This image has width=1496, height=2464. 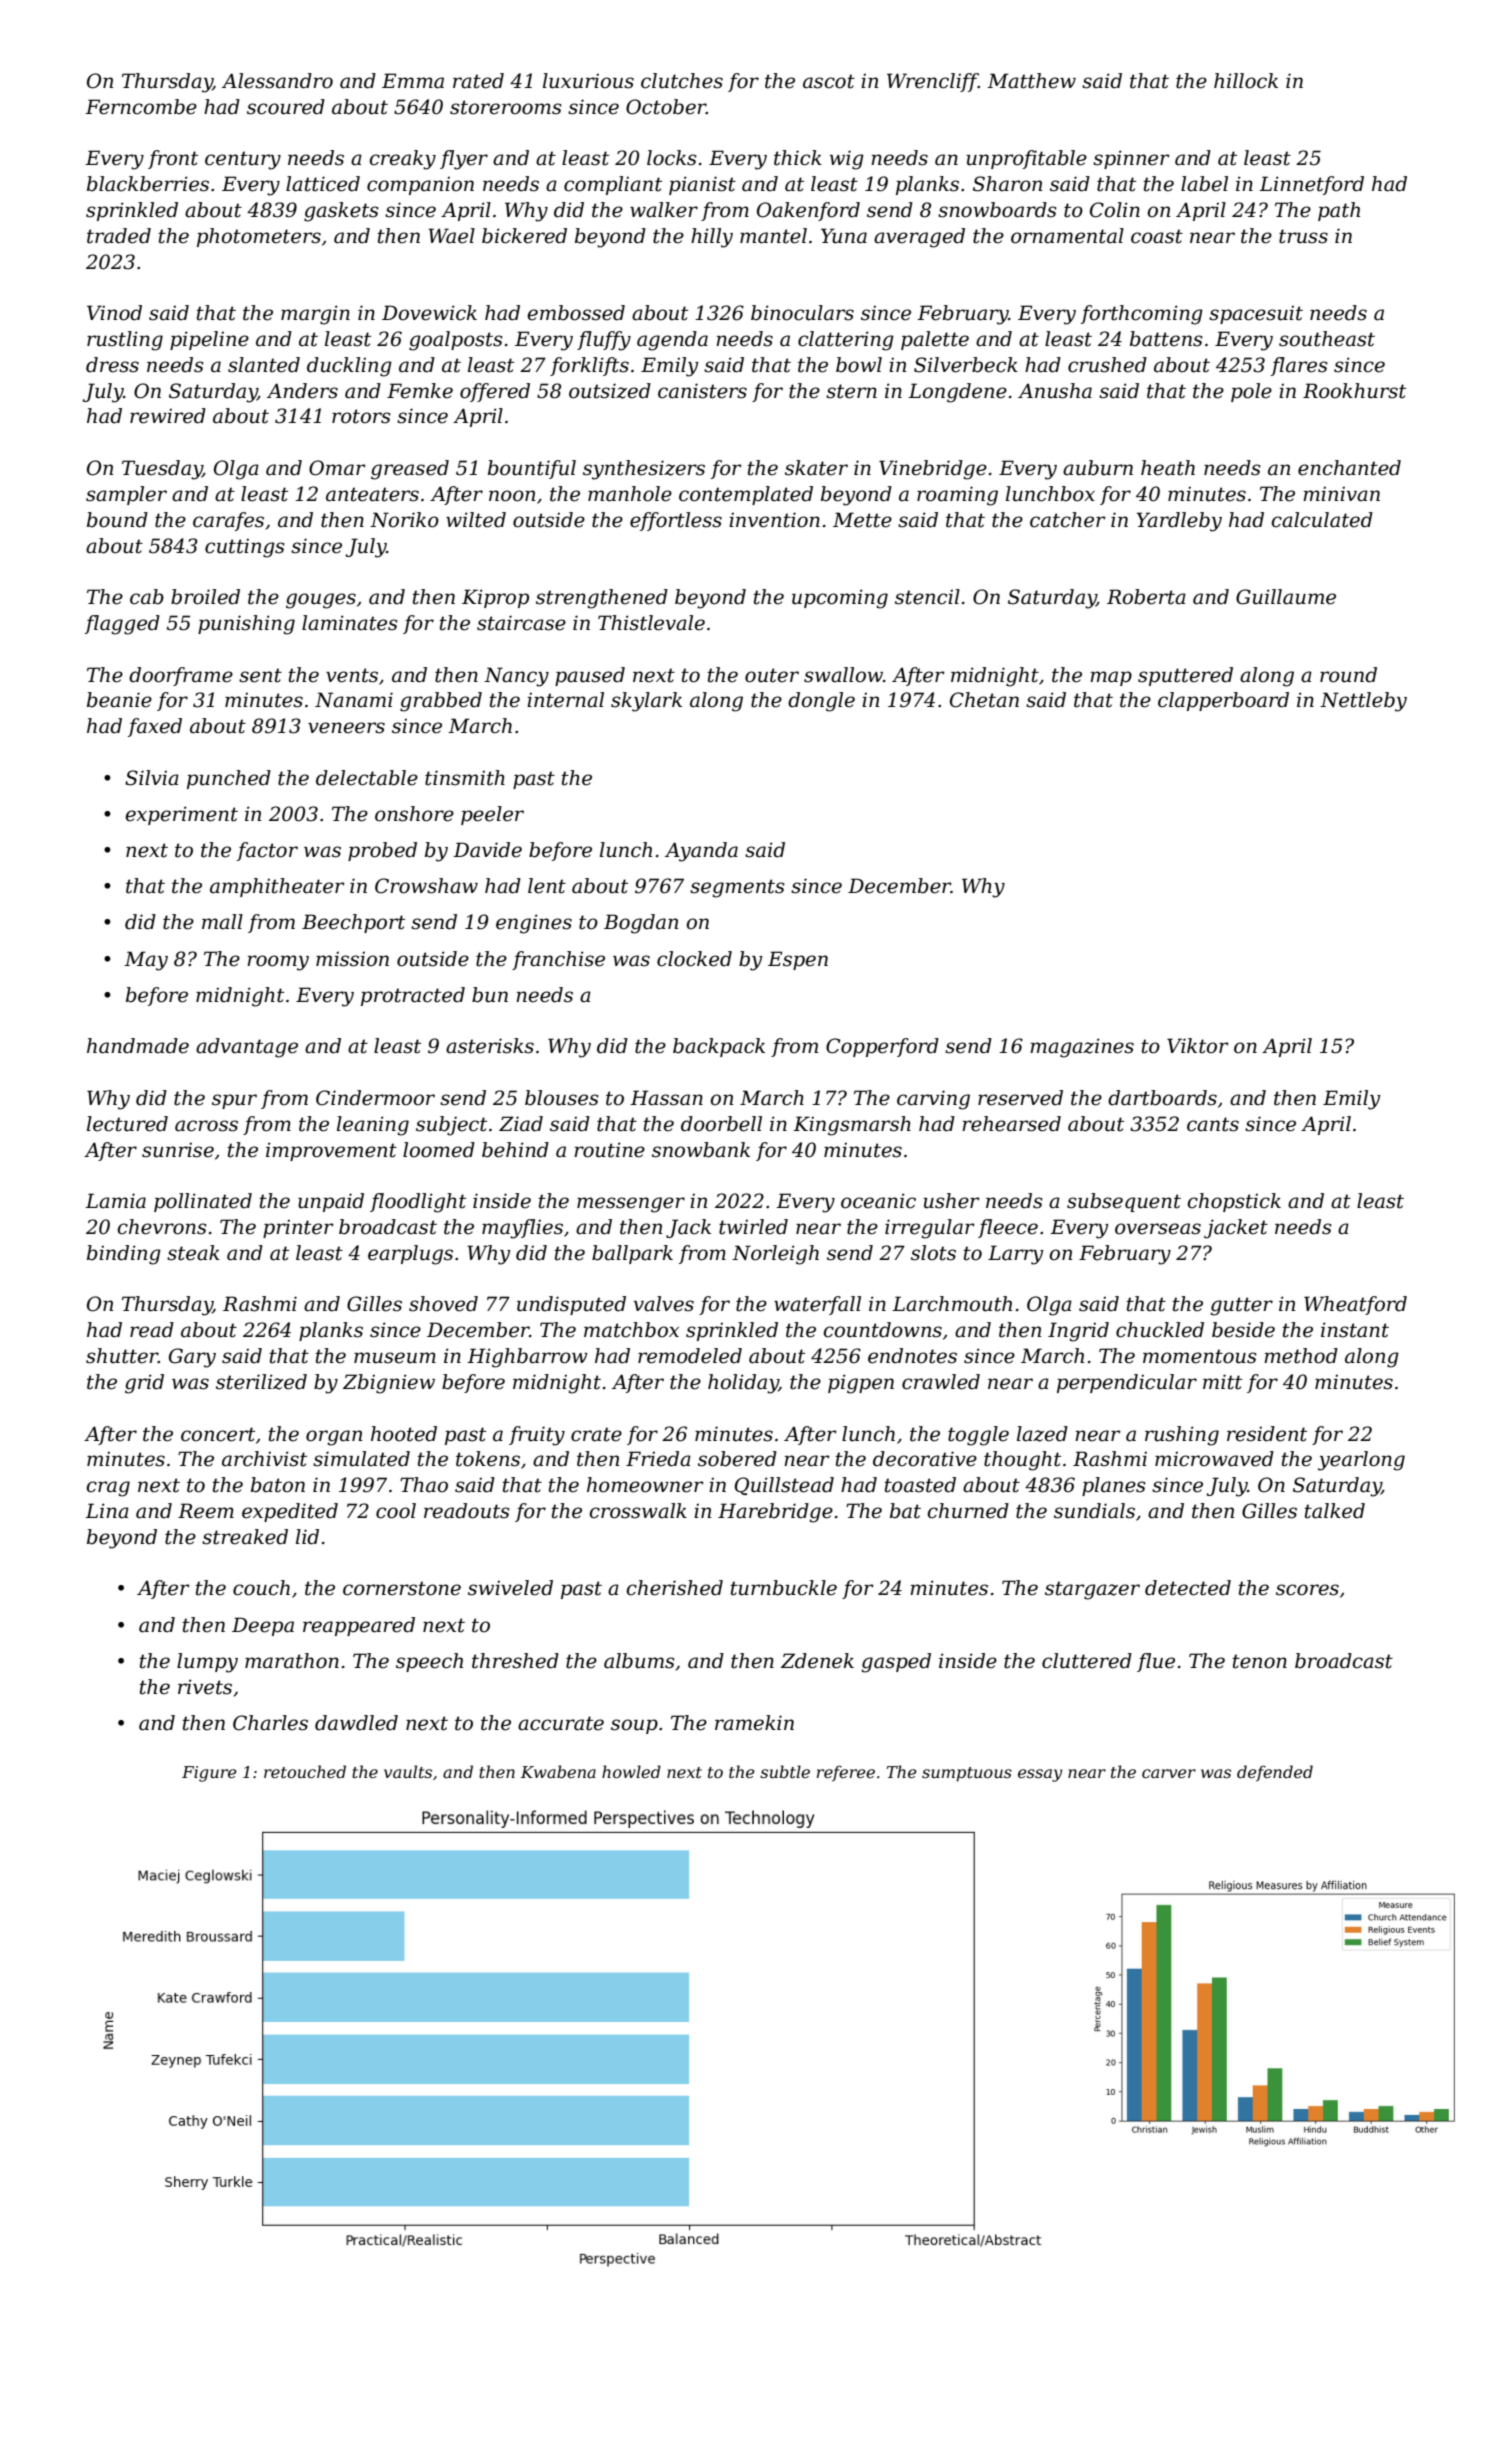 What do you see at coordinates (844, 236) in the image?
I see `Yuna` at bounding box center [844, 236].
